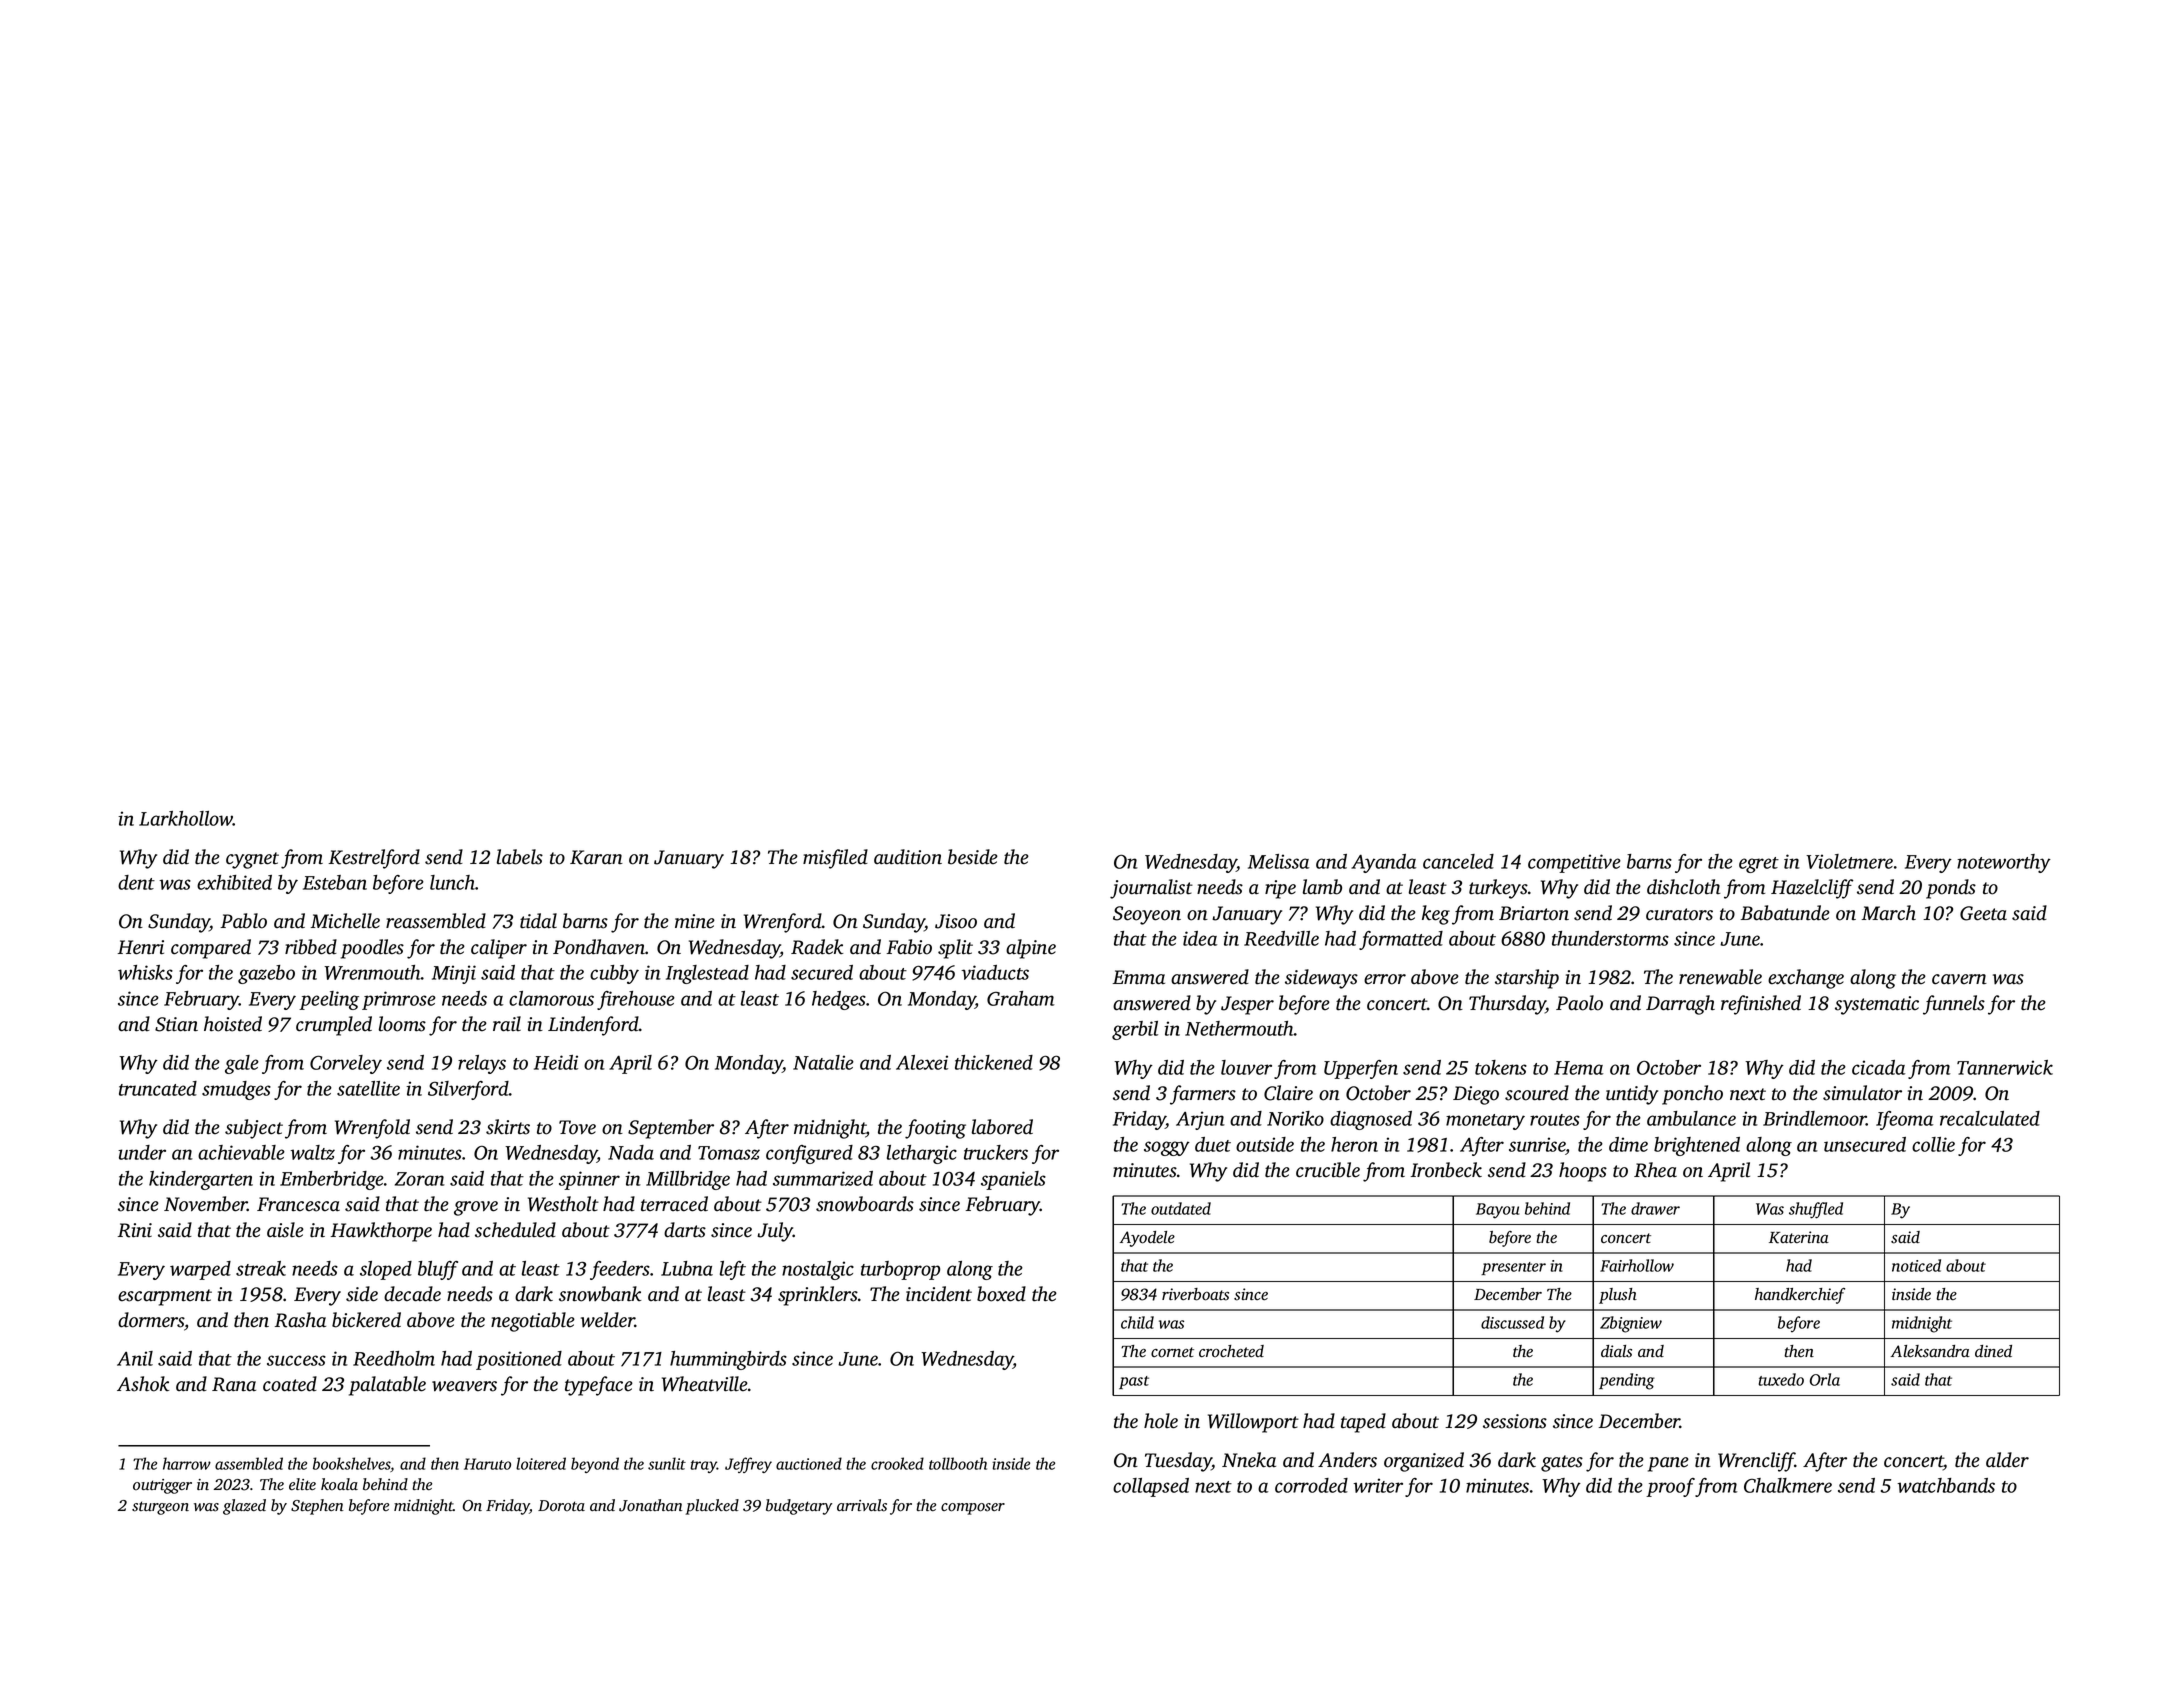 The height and width of the document is (1683, 2178). What do you see at coordinates (1537, 1093) in the document?
I see `scoured` at bounding box center [1537, 1093].
